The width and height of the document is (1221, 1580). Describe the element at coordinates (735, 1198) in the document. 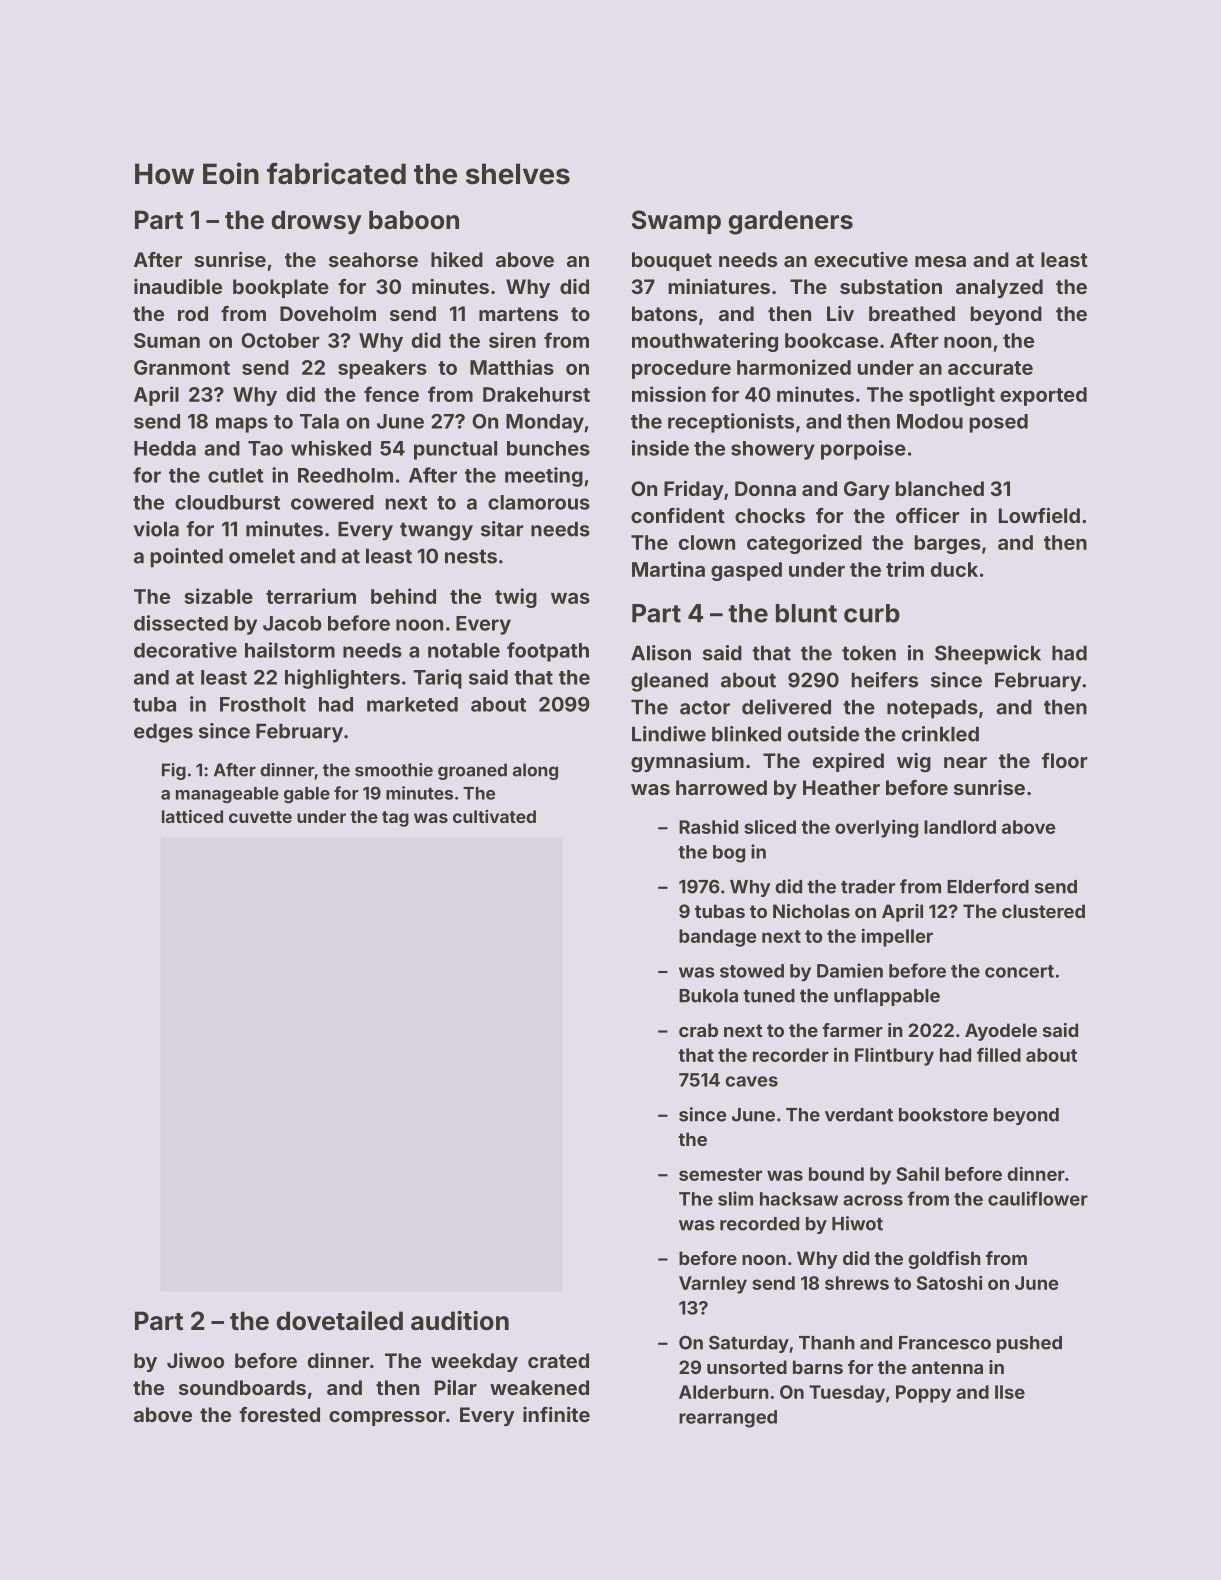

I see `slim` at that location.
